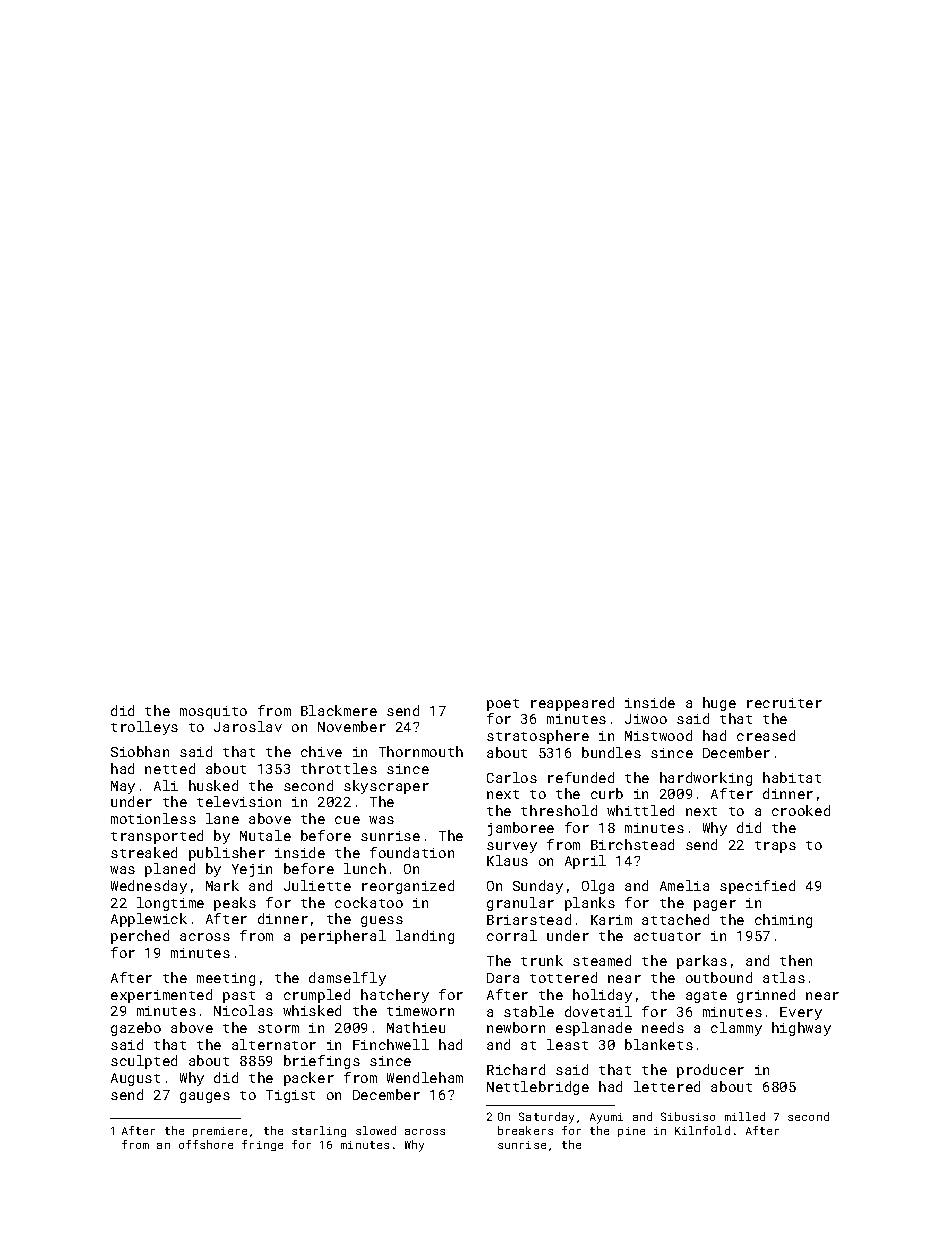  Describe the element at coordinates (290, 1096) in the screenshot. I see `Tigist` at that location.
